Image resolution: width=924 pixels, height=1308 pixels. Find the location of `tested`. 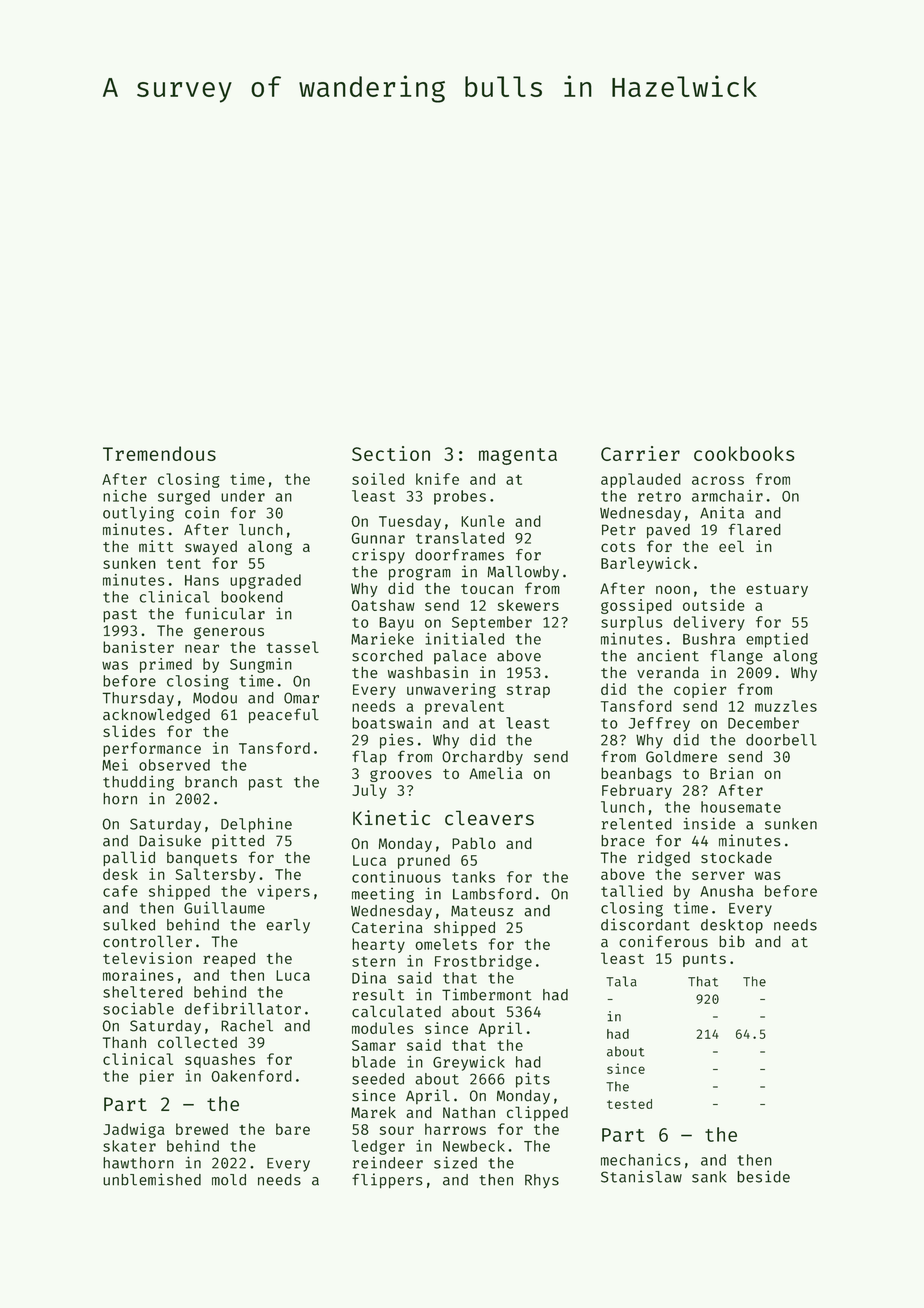

tested is located at coordinates (629, 1104).
